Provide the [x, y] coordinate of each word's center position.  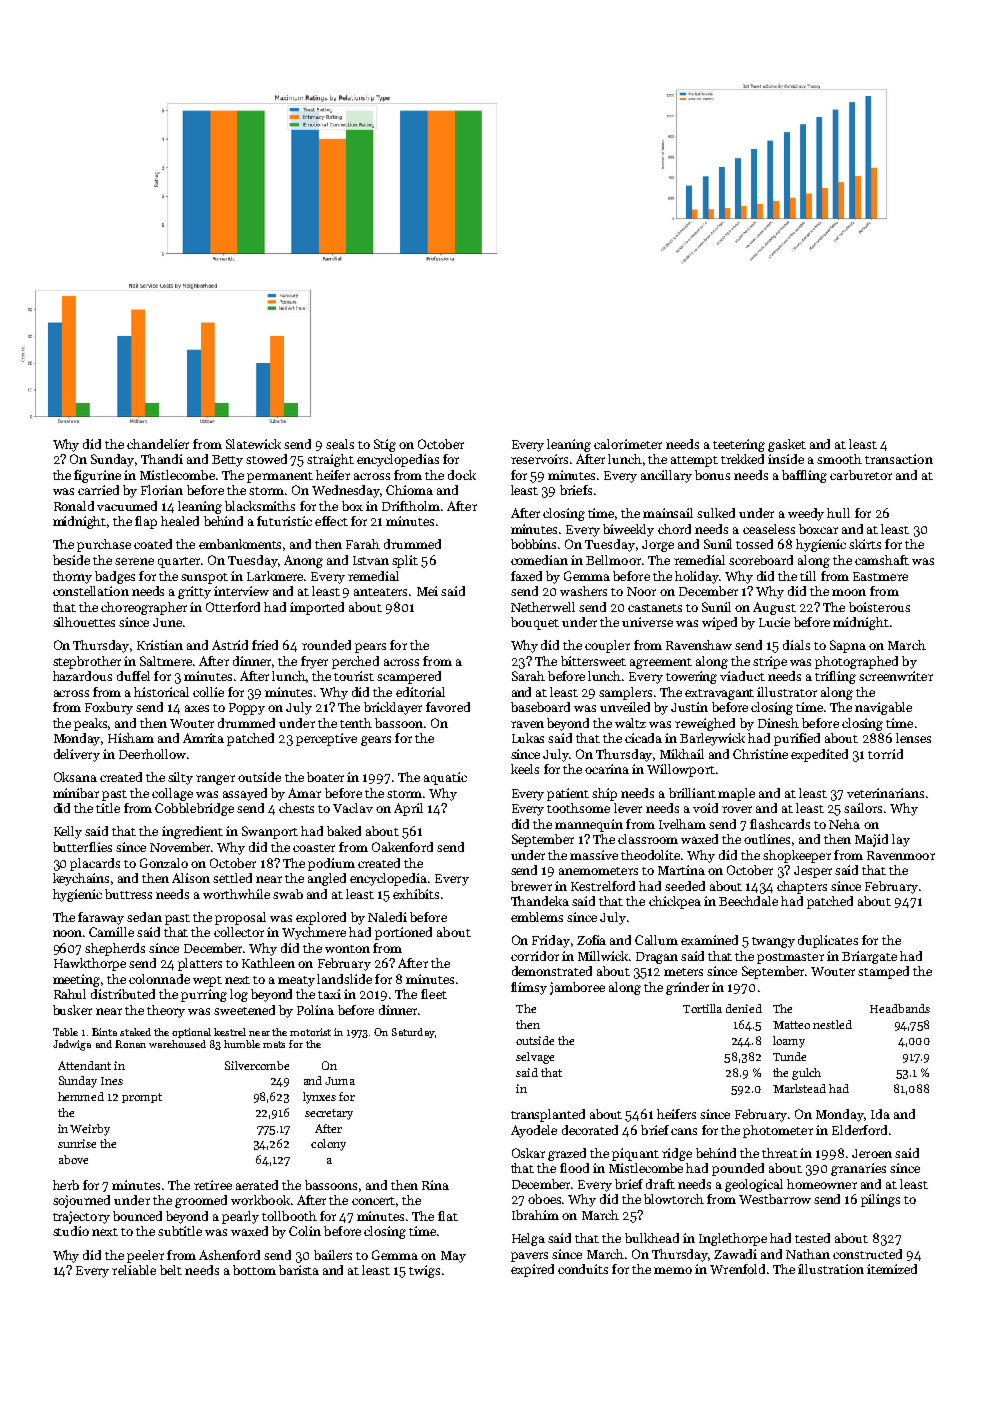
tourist [354, 676]
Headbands [900, 1008]
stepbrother [87, 662]
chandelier [158, 444]
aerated [257, 1185]
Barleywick [712, 739]
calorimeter [628, 444]
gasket [787, 445]
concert [373, 1201]
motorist [310, 1032]
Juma [340, 1081]
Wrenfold [737, 1269]
